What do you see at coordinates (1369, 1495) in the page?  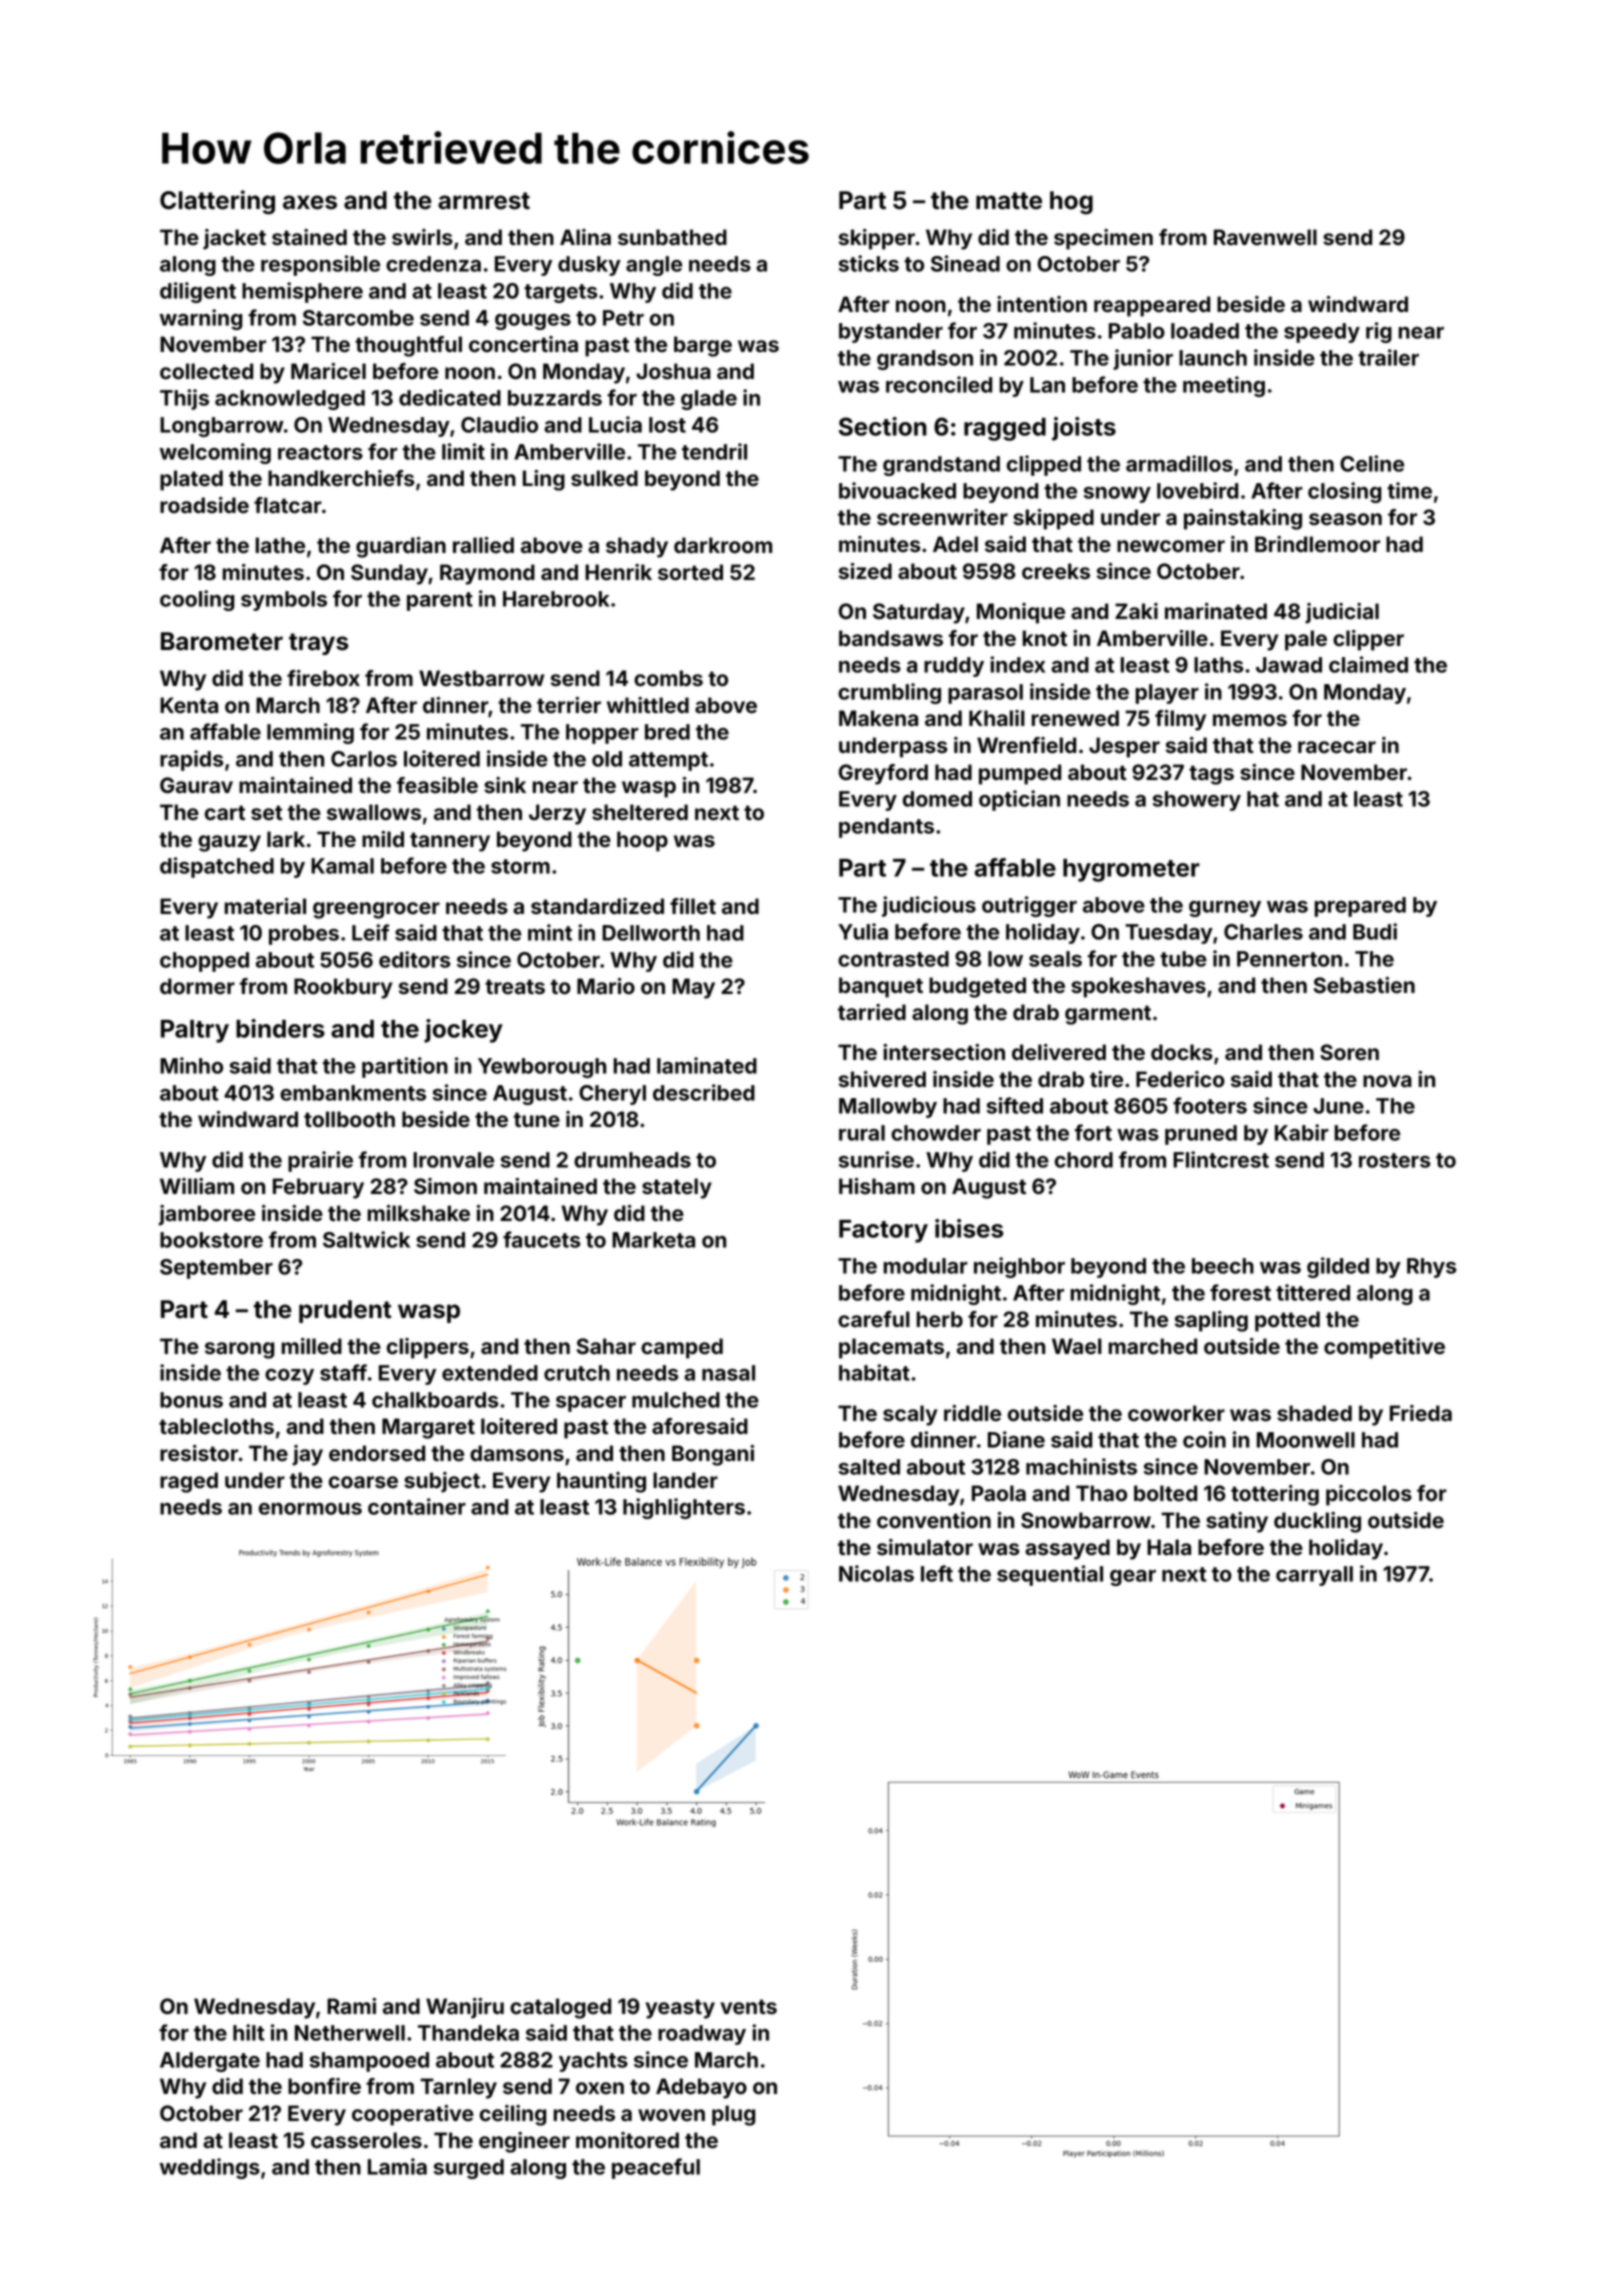 I see `piccolos` at bounding box center [1369, 1495].
